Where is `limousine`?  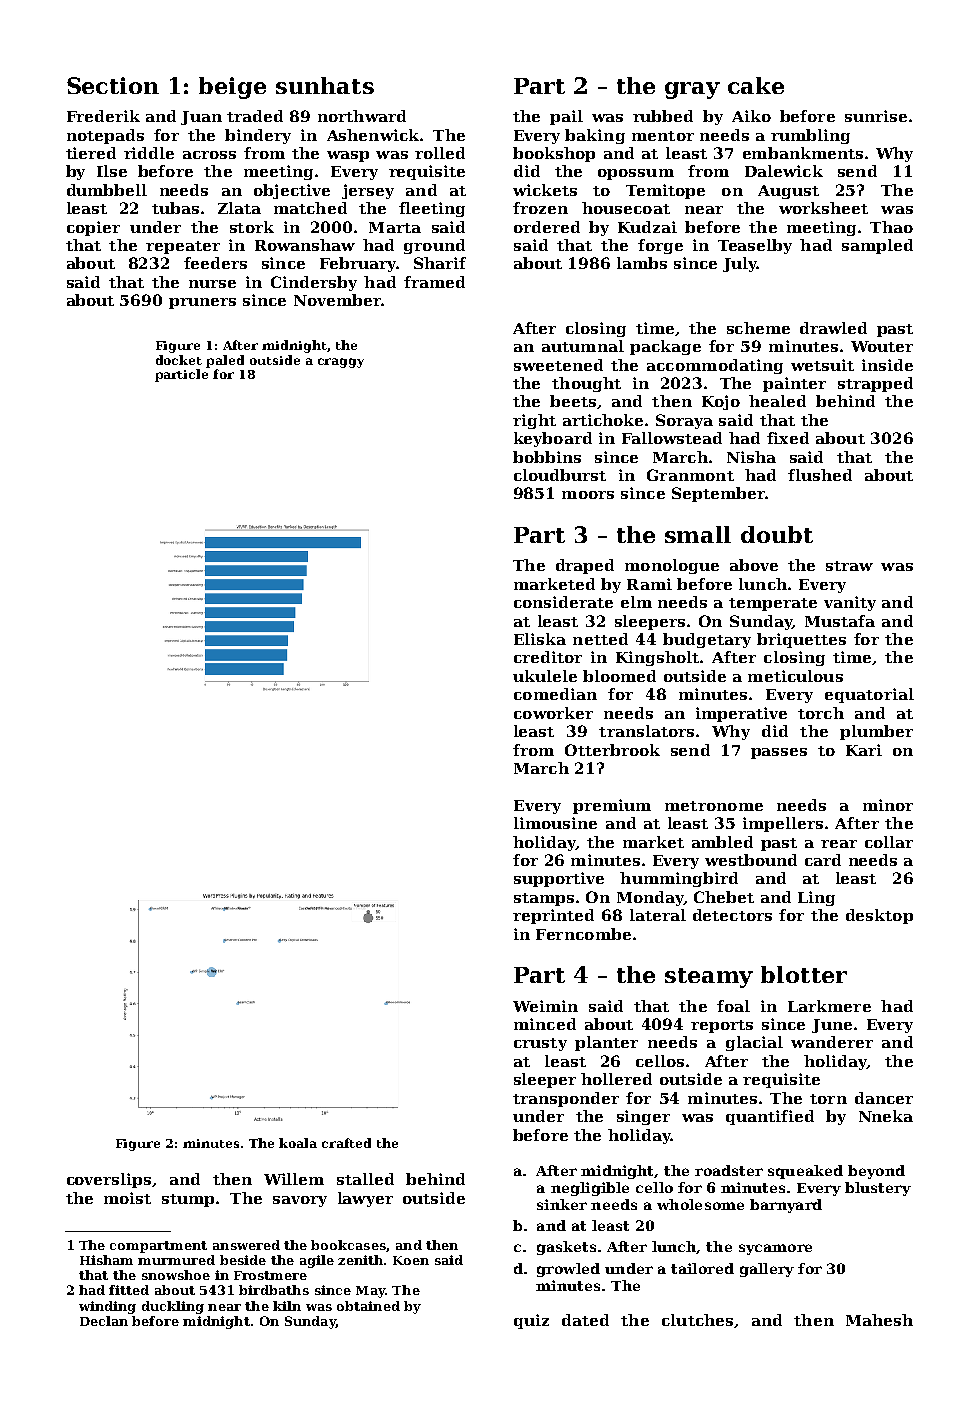 limousine is located at coordinates (555, 823).
